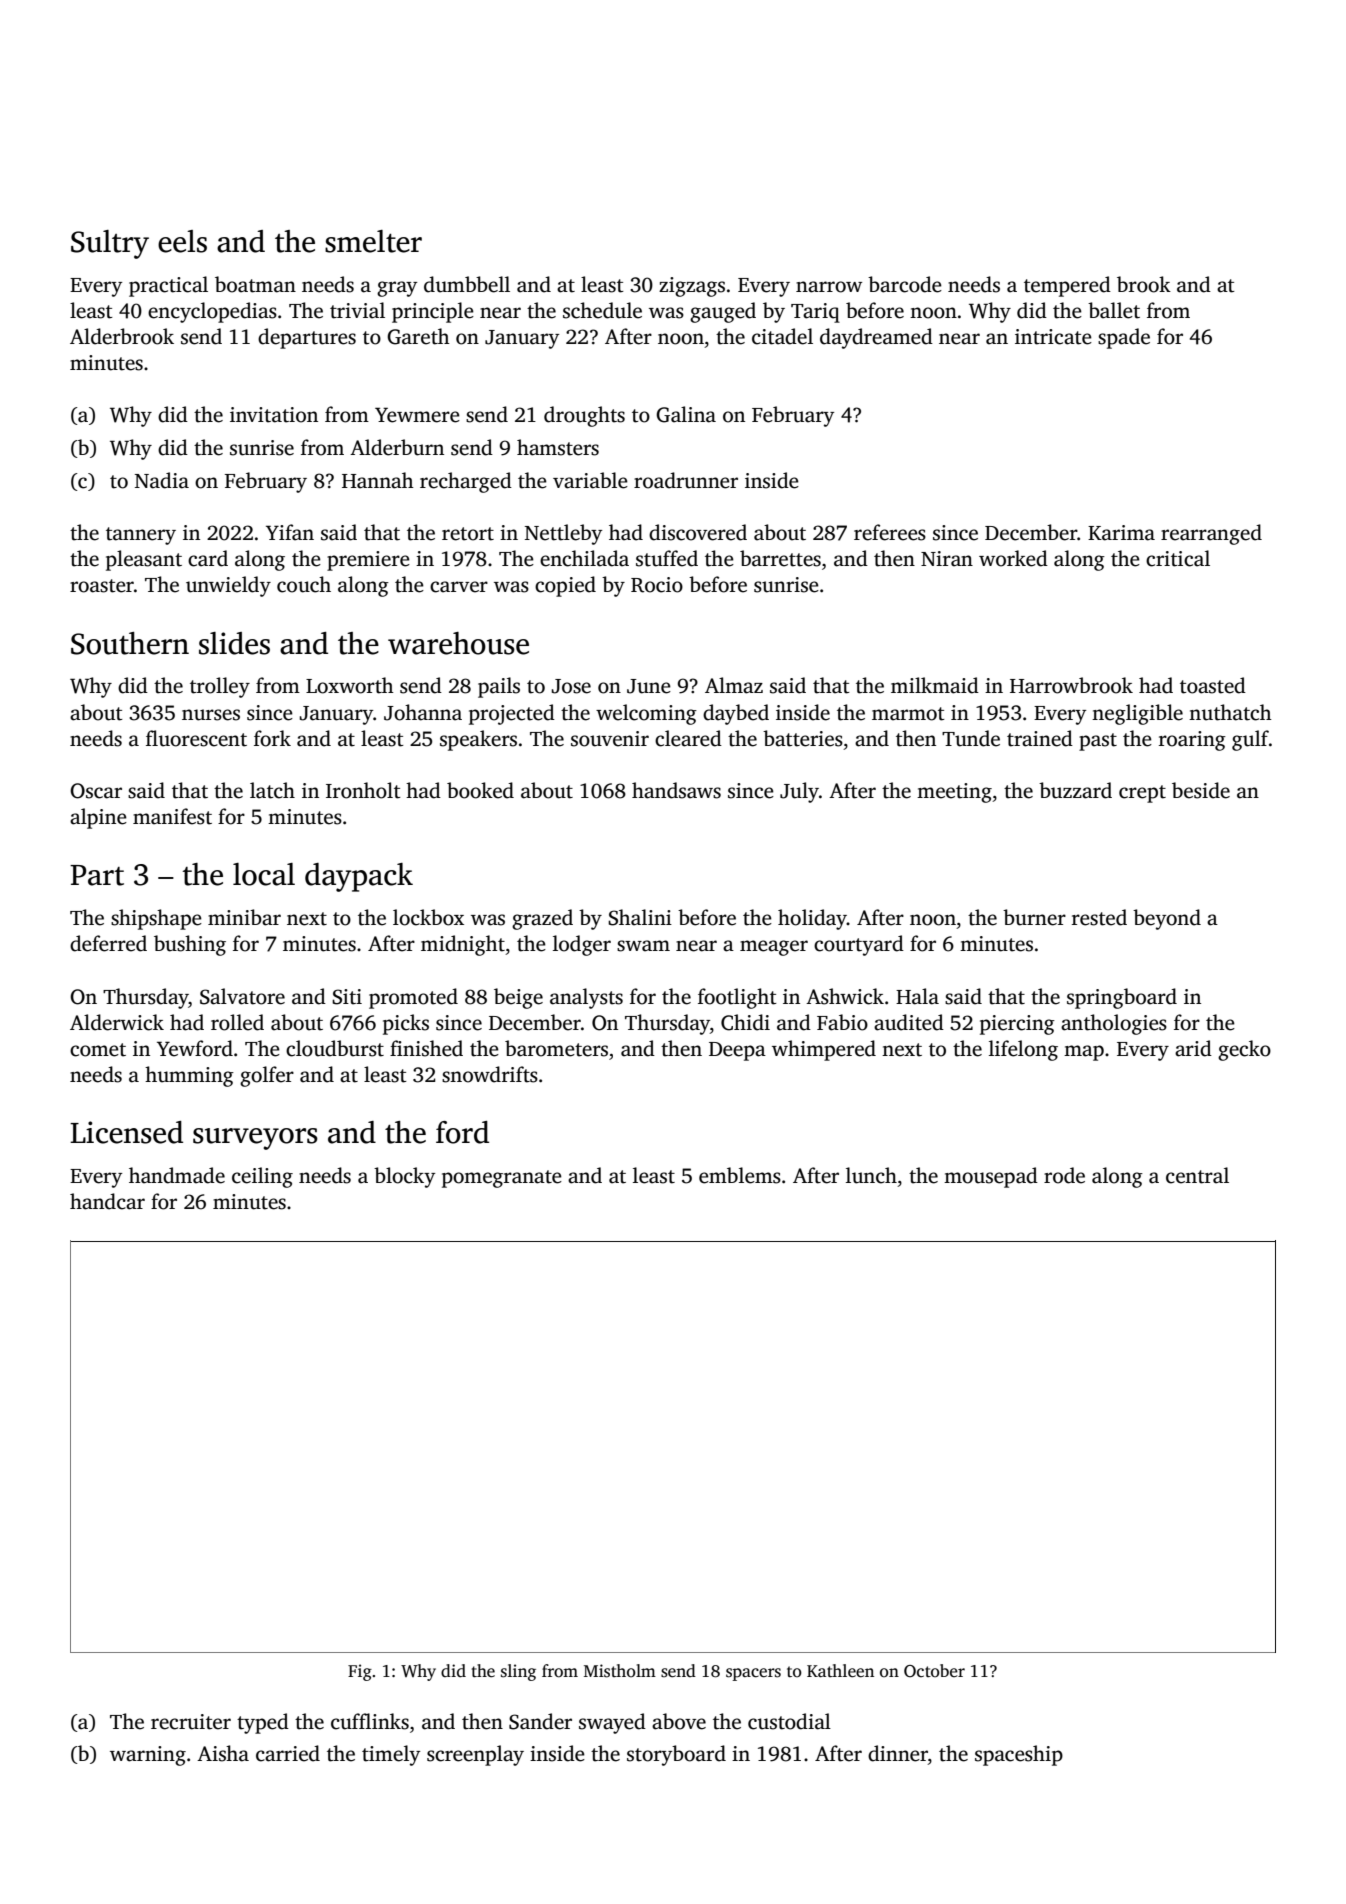 This page has width=1346, height=1904. What do you see at coordinates (264, 874) in the page?
I see `local` at bounding box center [264, 874].
